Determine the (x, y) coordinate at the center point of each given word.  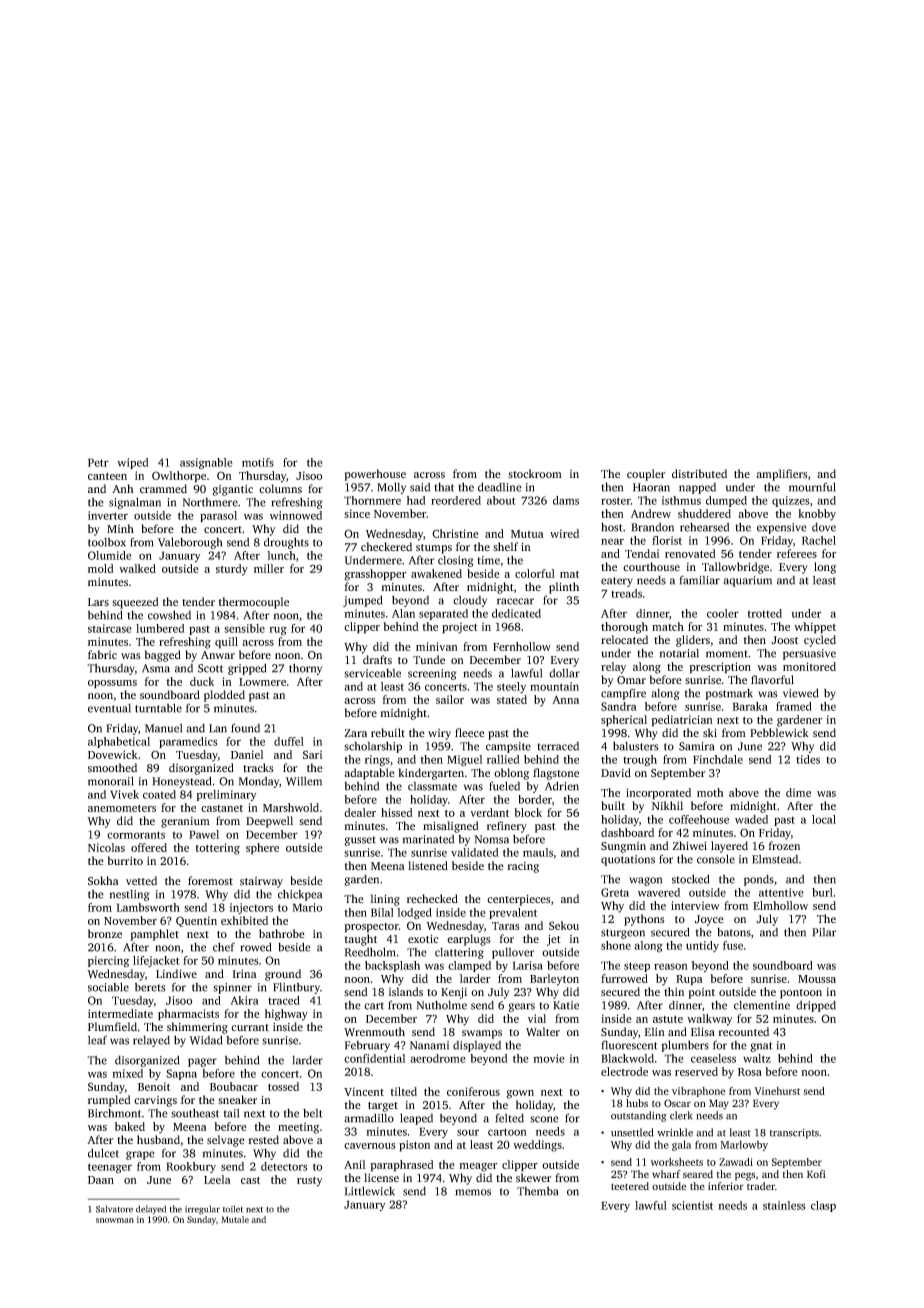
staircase (110, 628)
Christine (455, 533)
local (824, 819)
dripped (816, 1006)
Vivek (124, 794)
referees (797, 553)
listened (428, 865)
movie (549, 1058)
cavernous (369, 1146)
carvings (155, 1101)
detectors (284, 1166)
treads (626, 593)
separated (443, 614)
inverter (108, 515)
